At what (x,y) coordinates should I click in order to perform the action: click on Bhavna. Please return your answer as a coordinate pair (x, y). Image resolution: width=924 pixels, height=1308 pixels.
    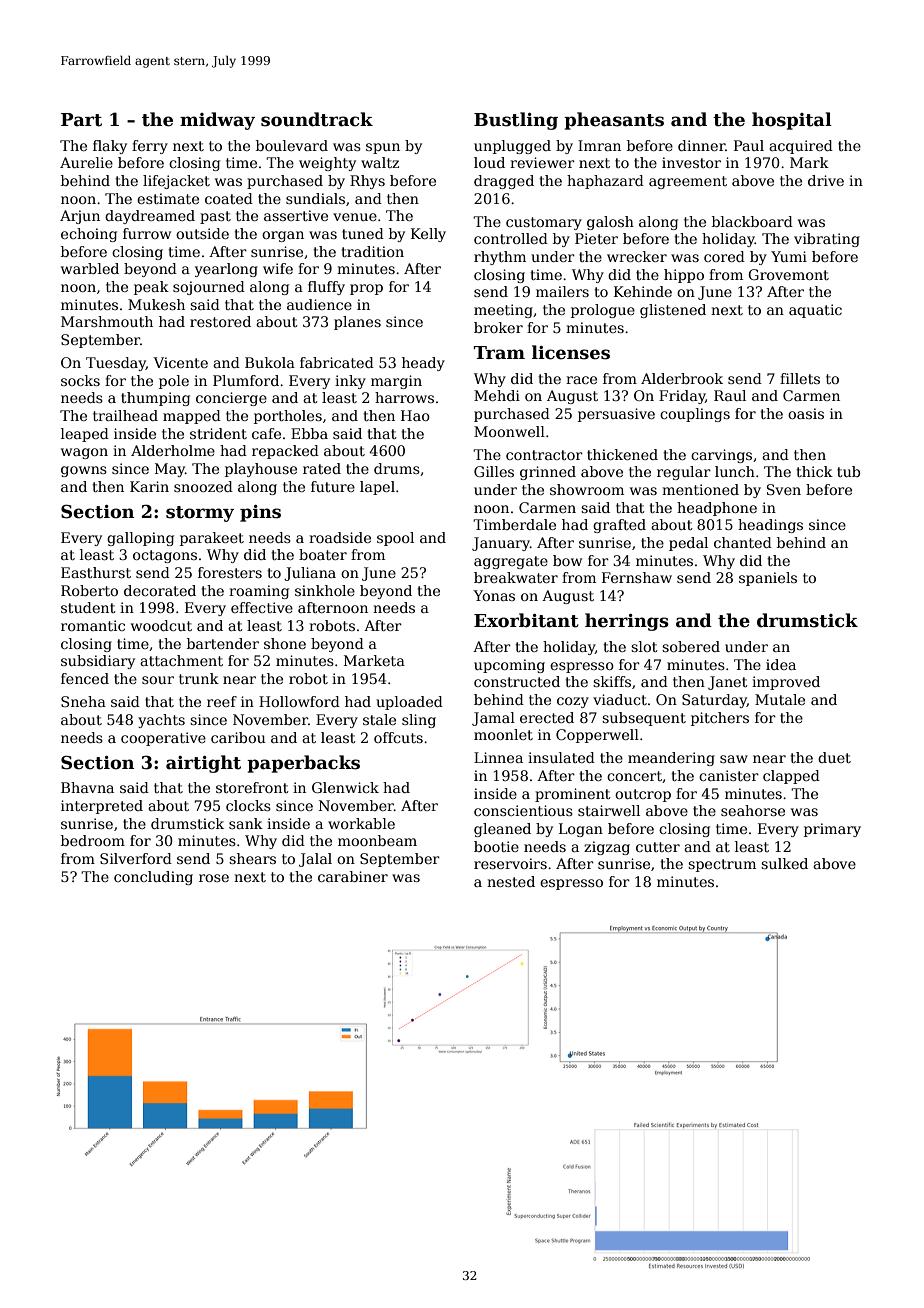
    Looking at the image, I should click on (87, 787).
